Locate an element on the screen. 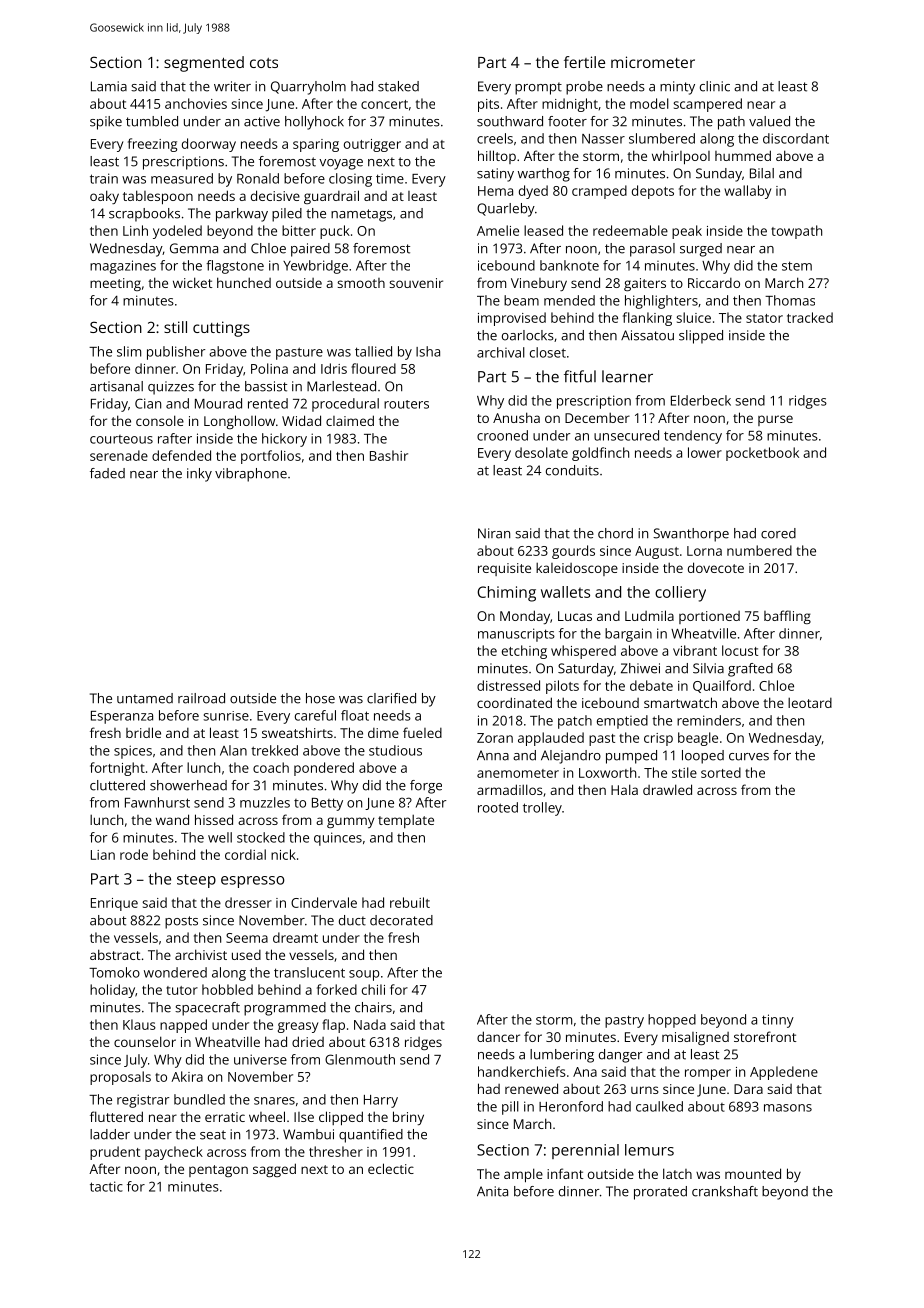  Anita is located at coordinates (492, 1191).
